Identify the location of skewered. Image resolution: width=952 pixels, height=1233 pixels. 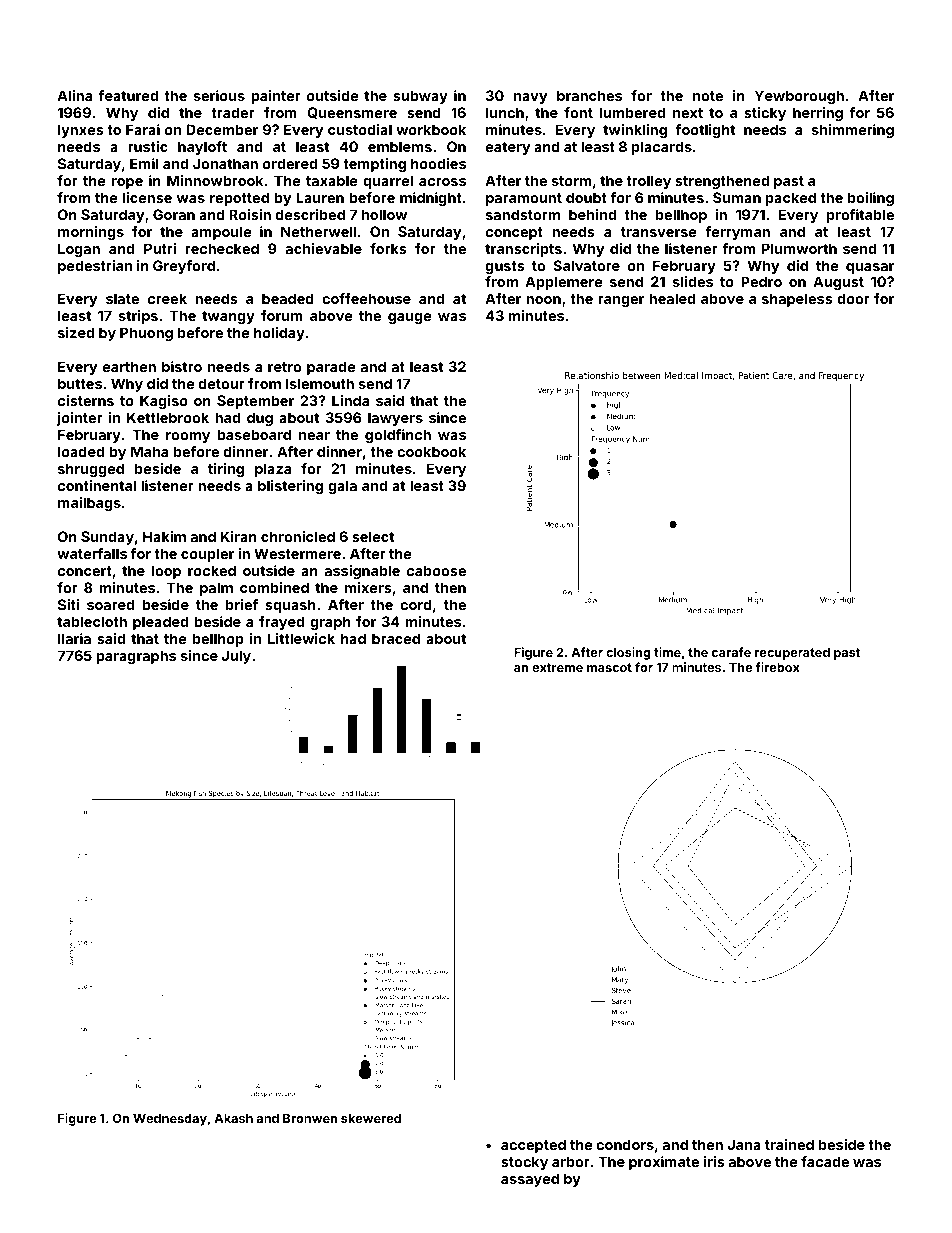
(371, 1118).
